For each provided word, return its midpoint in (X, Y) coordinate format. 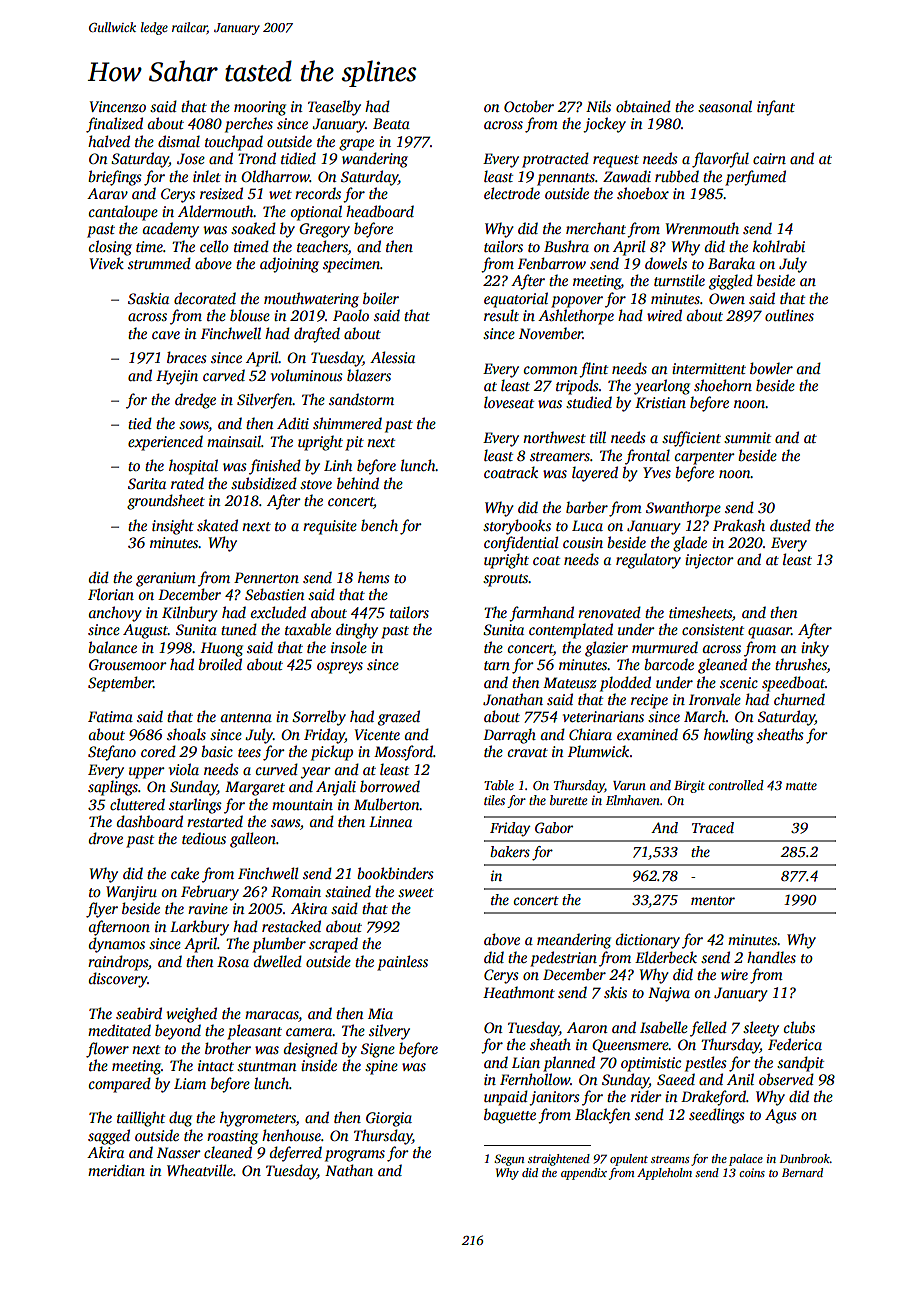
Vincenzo (118, 106)
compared (120, 1085)
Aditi (293, 423)
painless (402, 963)
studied (589, 402)
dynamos (117, 945)
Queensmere (630, 1046)
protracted (555, 160)
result (501, 315)
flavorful (720, 160)
